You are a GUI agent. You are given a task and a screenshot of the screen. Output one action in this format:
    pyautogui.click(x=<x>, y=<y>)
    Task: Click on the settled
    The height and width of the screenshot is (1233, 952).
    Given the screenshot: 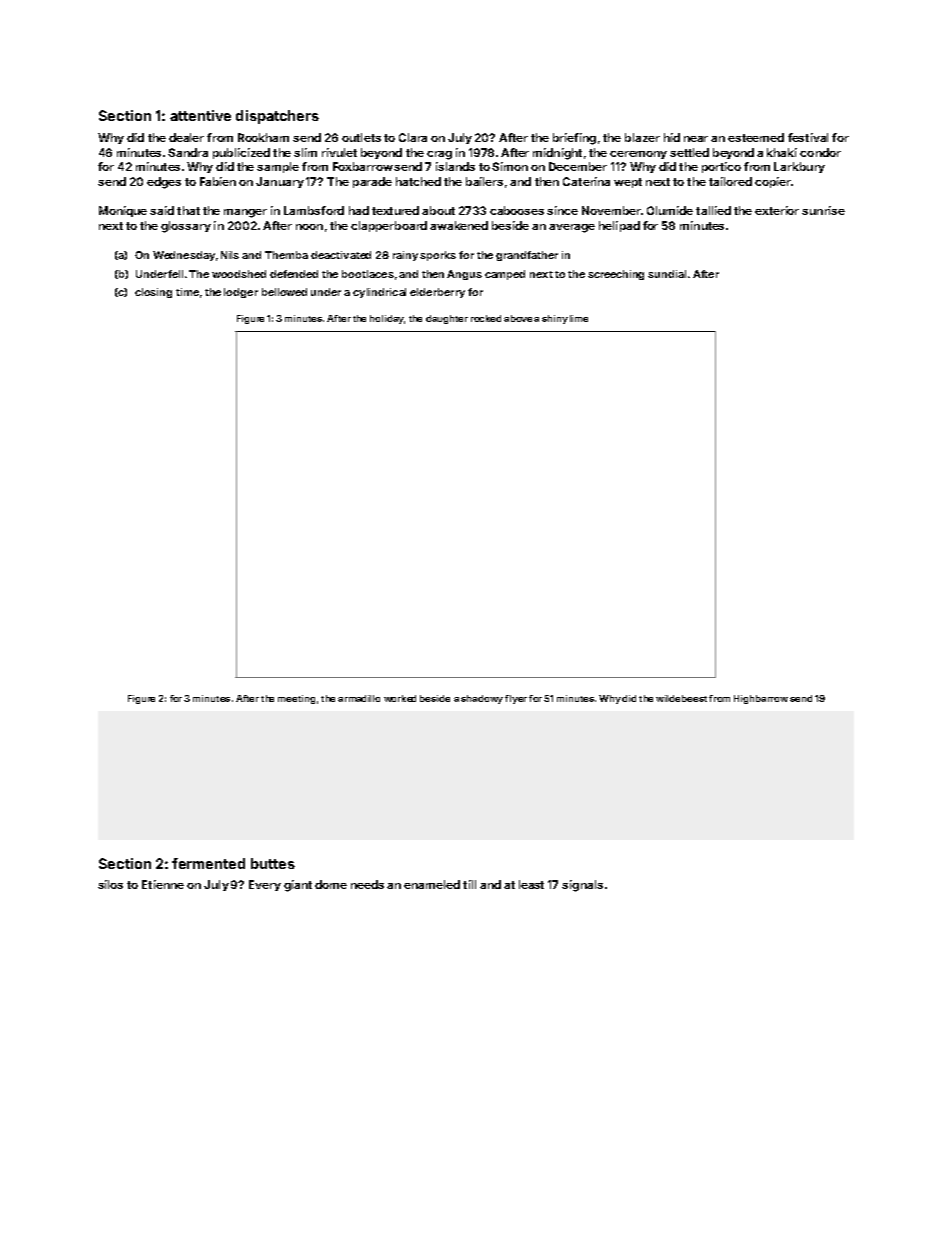 What is the action you would take?
    pyautogui.click(x=689, y=152)
